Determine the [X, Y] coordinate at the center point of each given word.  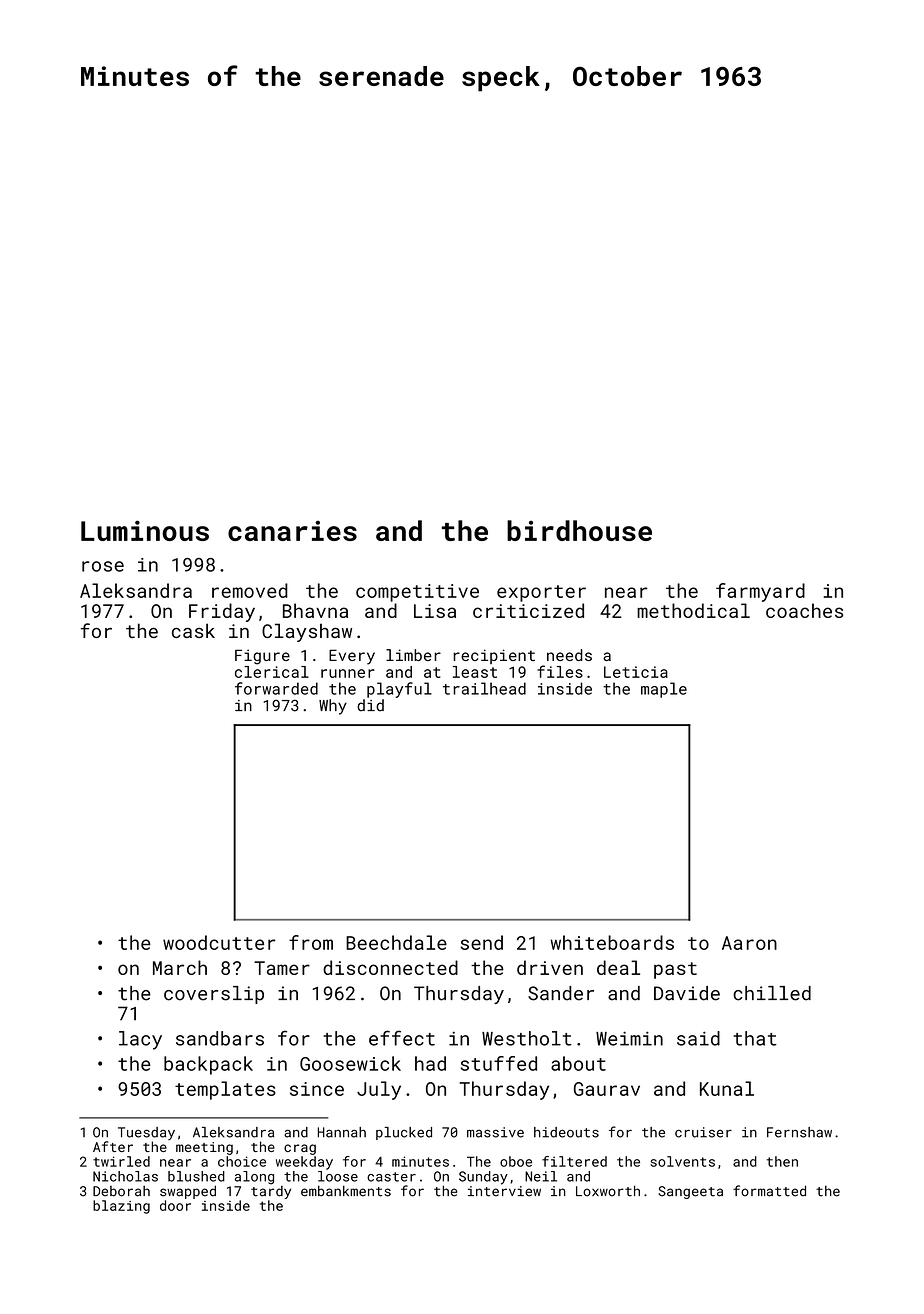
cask [193, 630]
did [370, 705]
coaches [804, 610]
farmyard [760, 592]
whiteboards [612, 942]
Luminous [145, 530]
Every [352, 657]
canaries [292, 530]
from [311, 942]
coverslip [214, 995]
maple [664, 690]
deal [618, 967]
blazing [121, 1207]
